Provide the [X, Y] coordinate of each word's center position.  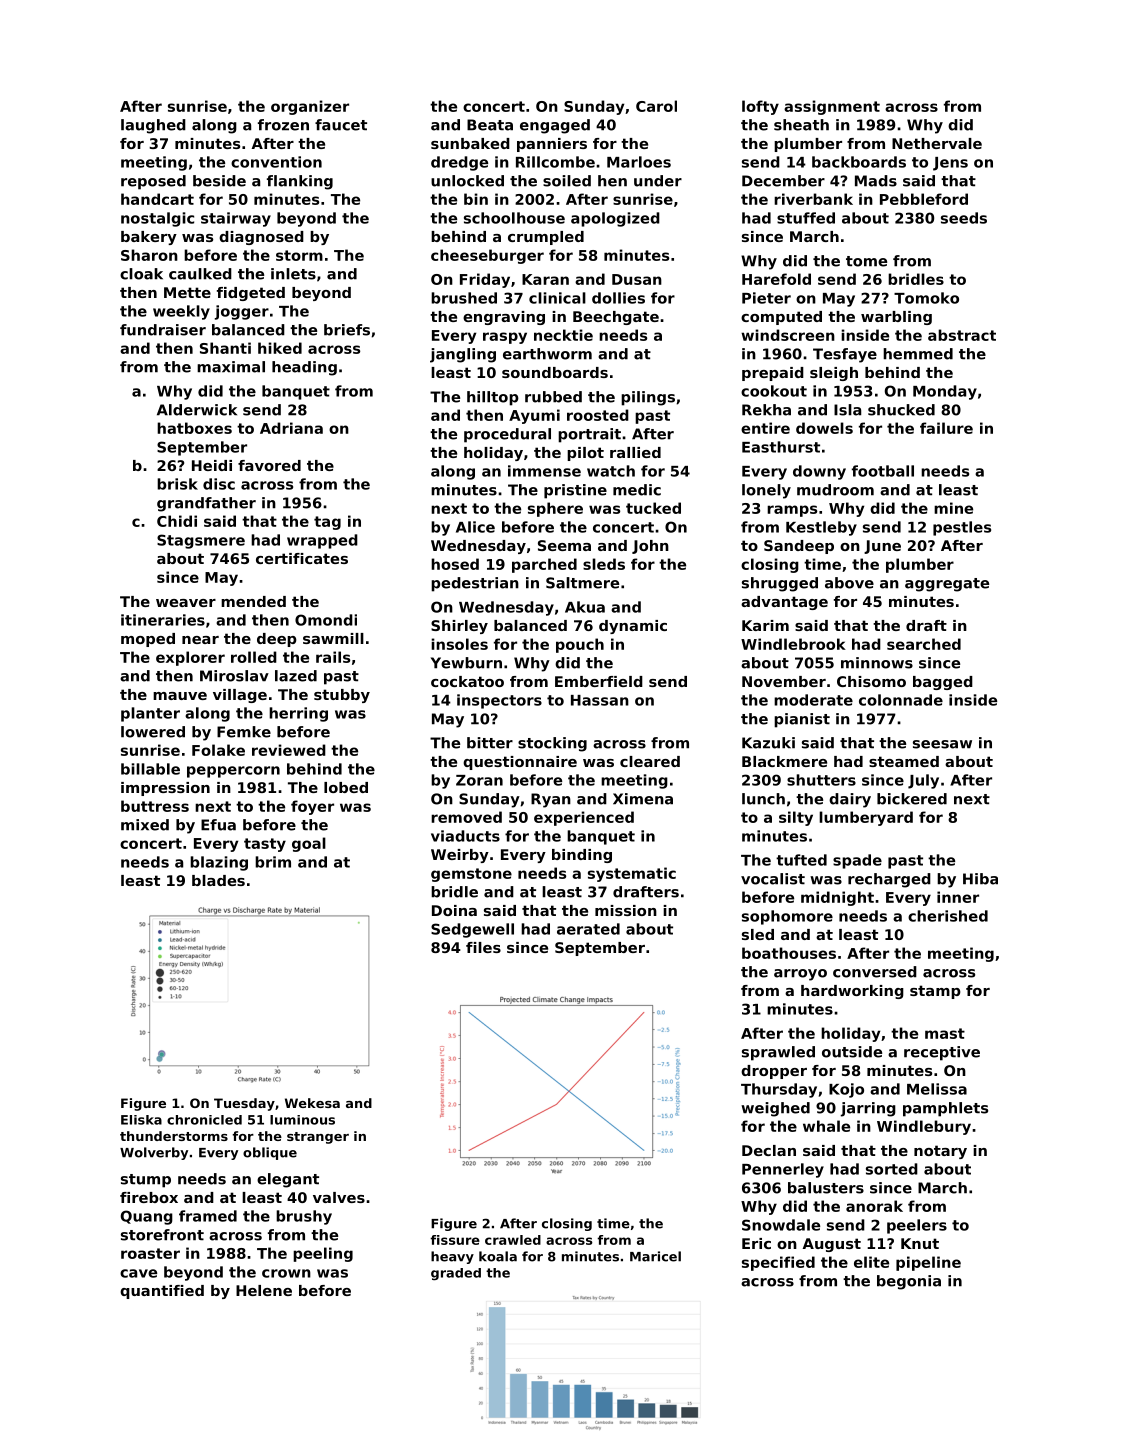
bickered [912, 799]
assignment [832, 107]
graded [456, 1274]
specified [778, 1263]
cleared [650, 761]
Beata [490, 125]
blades [218, 880]
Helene [264, 1290]
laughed [153, 126]
